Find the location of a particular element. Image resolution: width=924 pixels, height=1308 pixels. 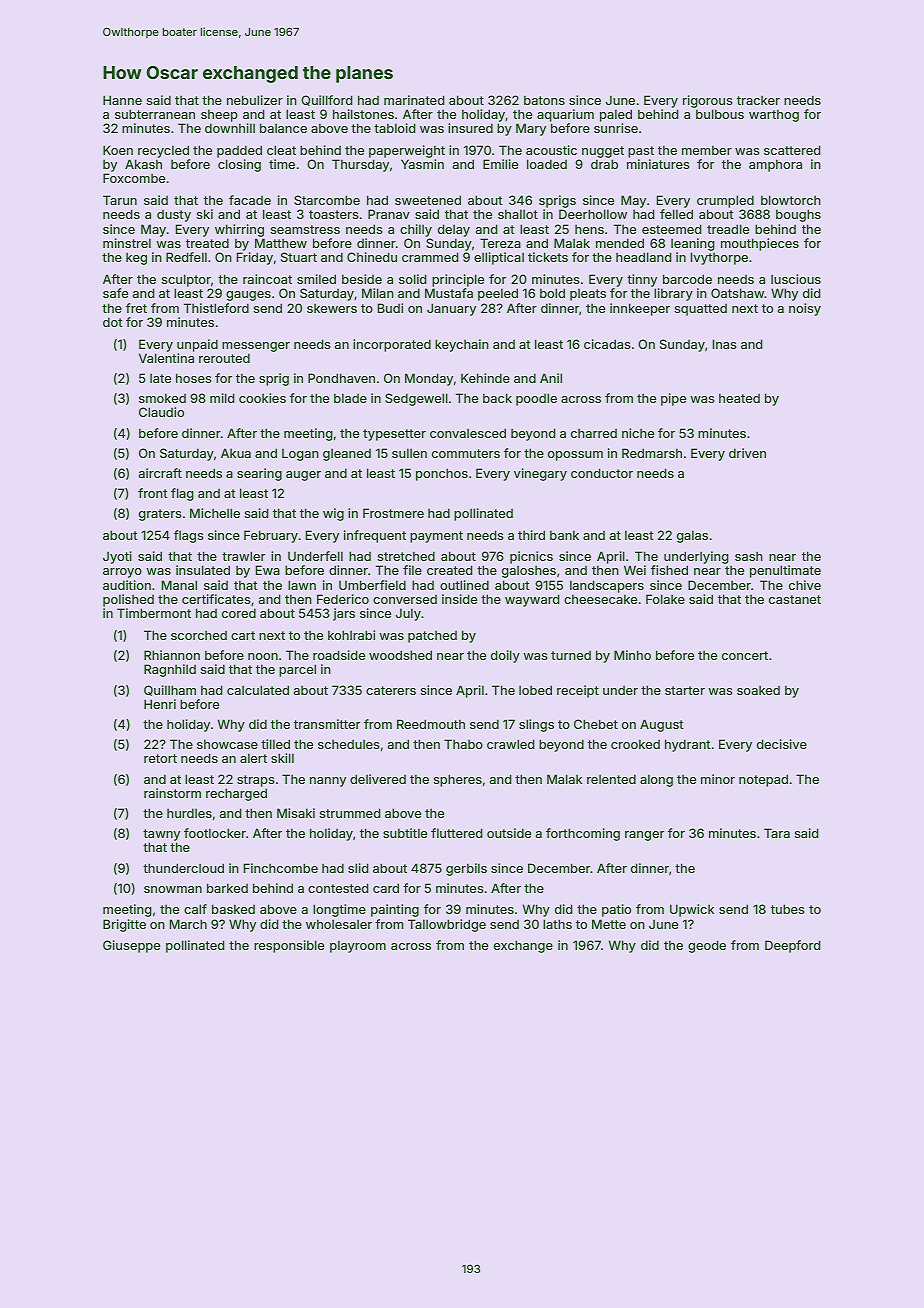

patio is located at coordinates (616, 910).
